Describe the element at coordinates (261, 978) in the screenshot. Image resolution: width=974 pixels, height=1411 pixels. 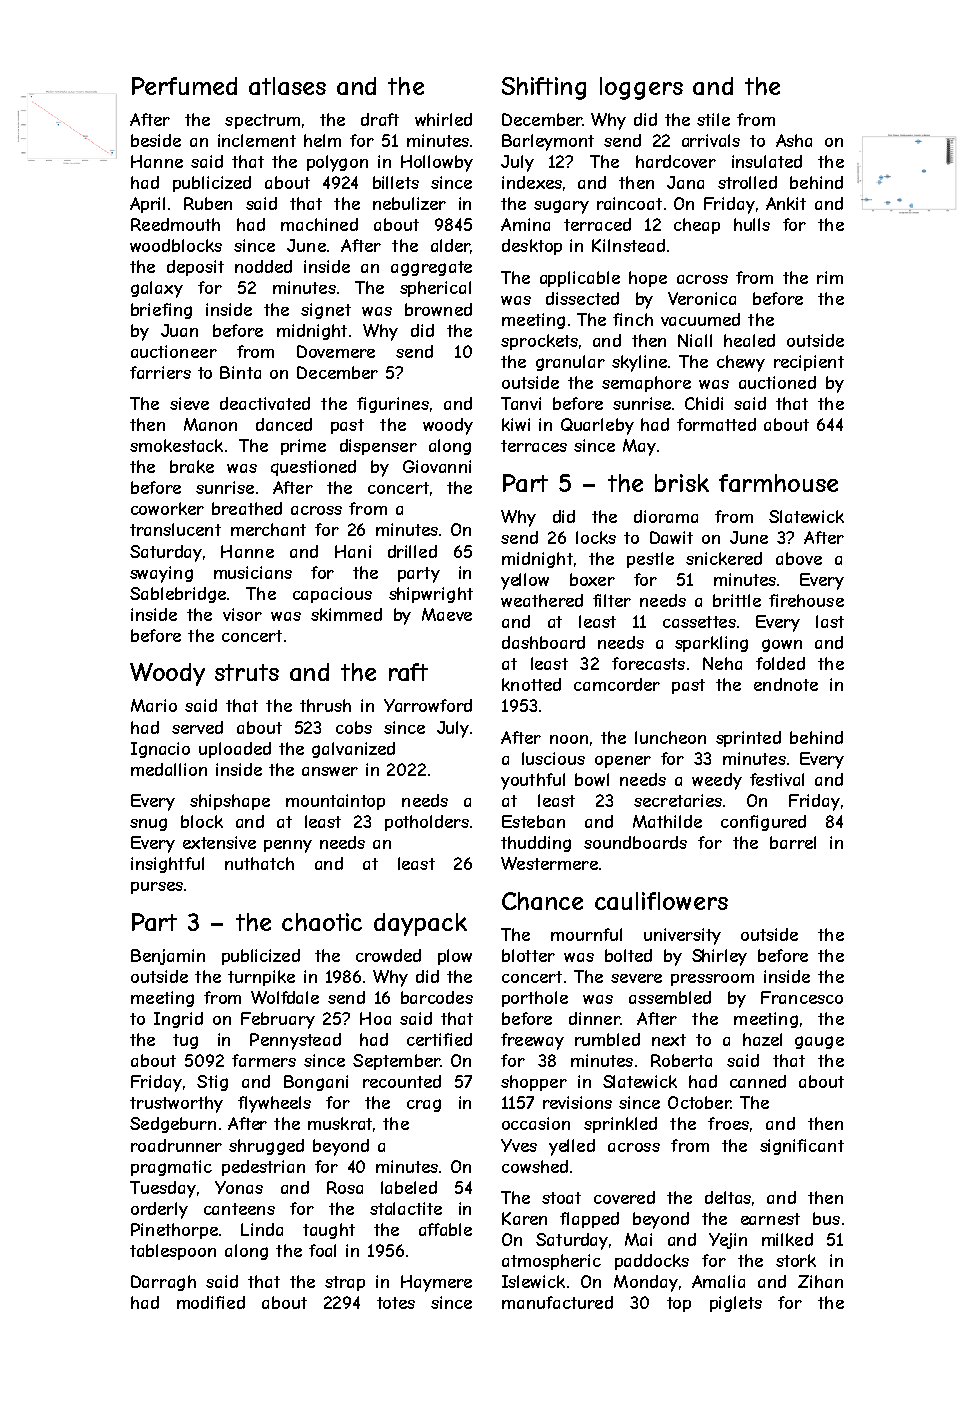
I see `turnpike` at that location.
